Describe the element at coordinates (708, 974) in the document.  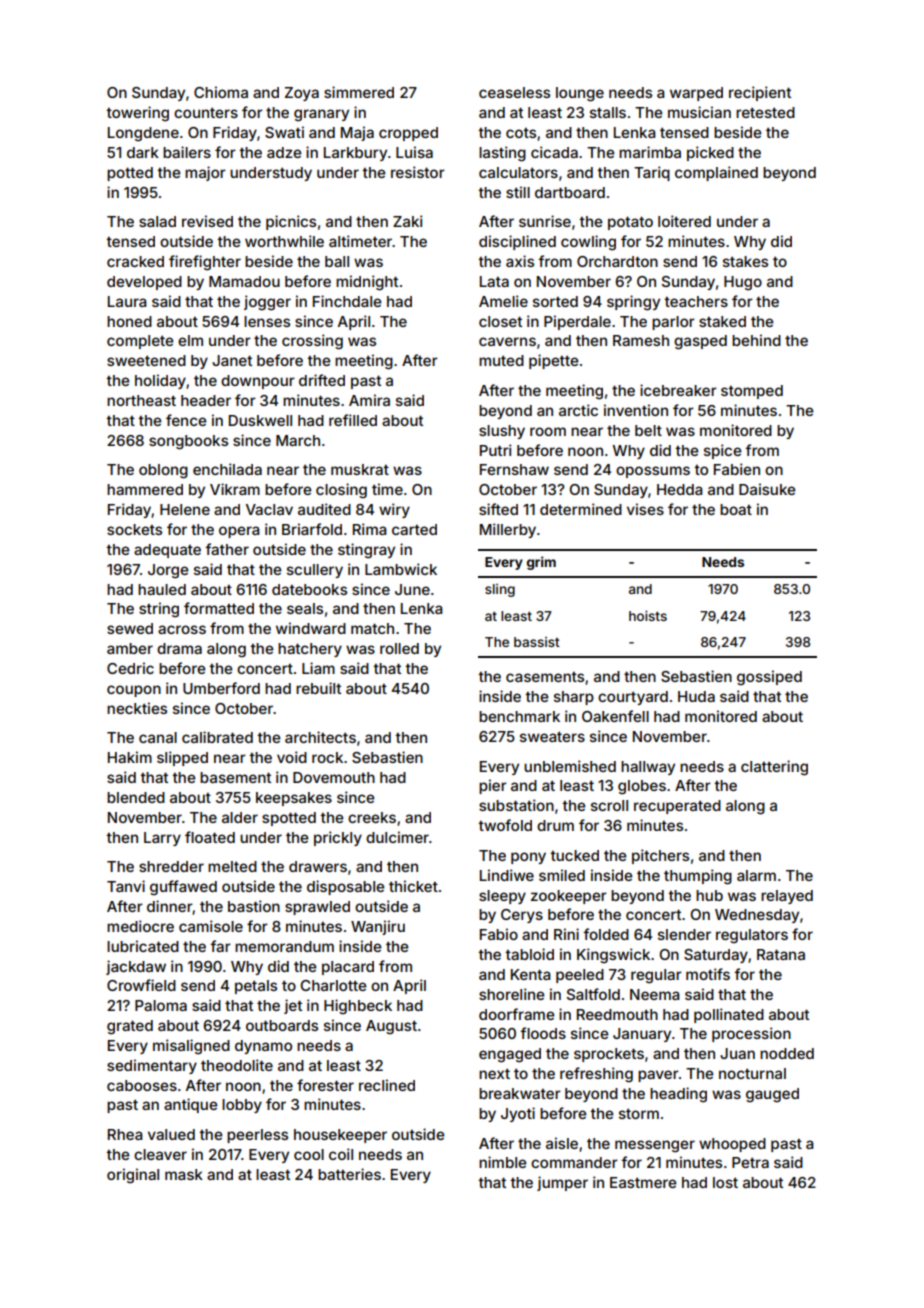
I see `motifs` at that location.
